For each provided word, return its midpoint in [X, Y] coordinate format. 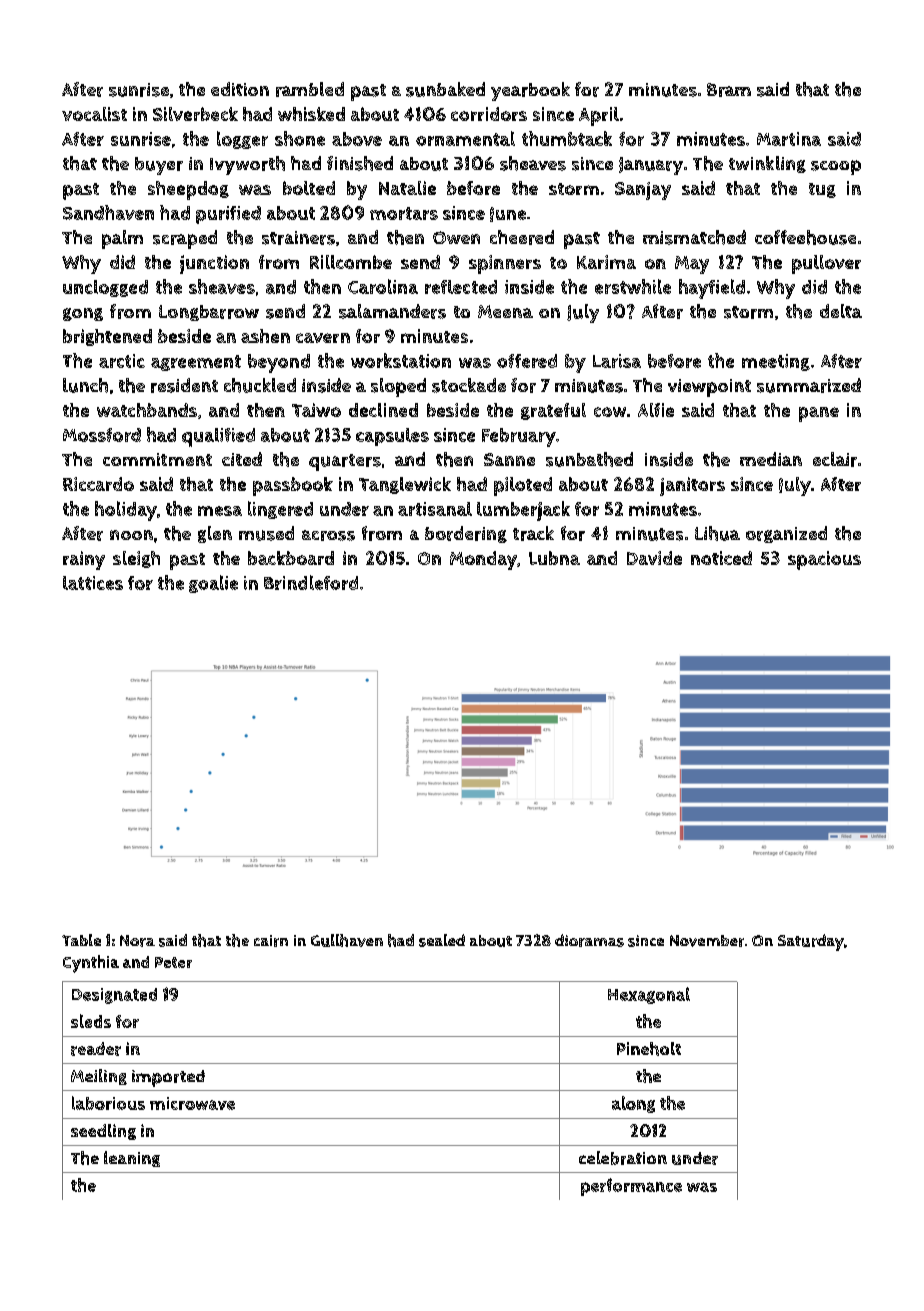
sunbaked [445, 89]
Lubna [554, 558]
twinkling [767, 164]
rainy [84, 560]
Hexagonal [649, 995]
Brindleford [311, 582]
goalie [213, 584]
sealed [442, 940]
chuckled [260, 385]
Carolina [383, 286]
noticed [721, 558]
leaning [132, 1159]
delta [841, 311]
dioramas [589, 940]
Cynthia [91, 964]
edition [240, 89]
